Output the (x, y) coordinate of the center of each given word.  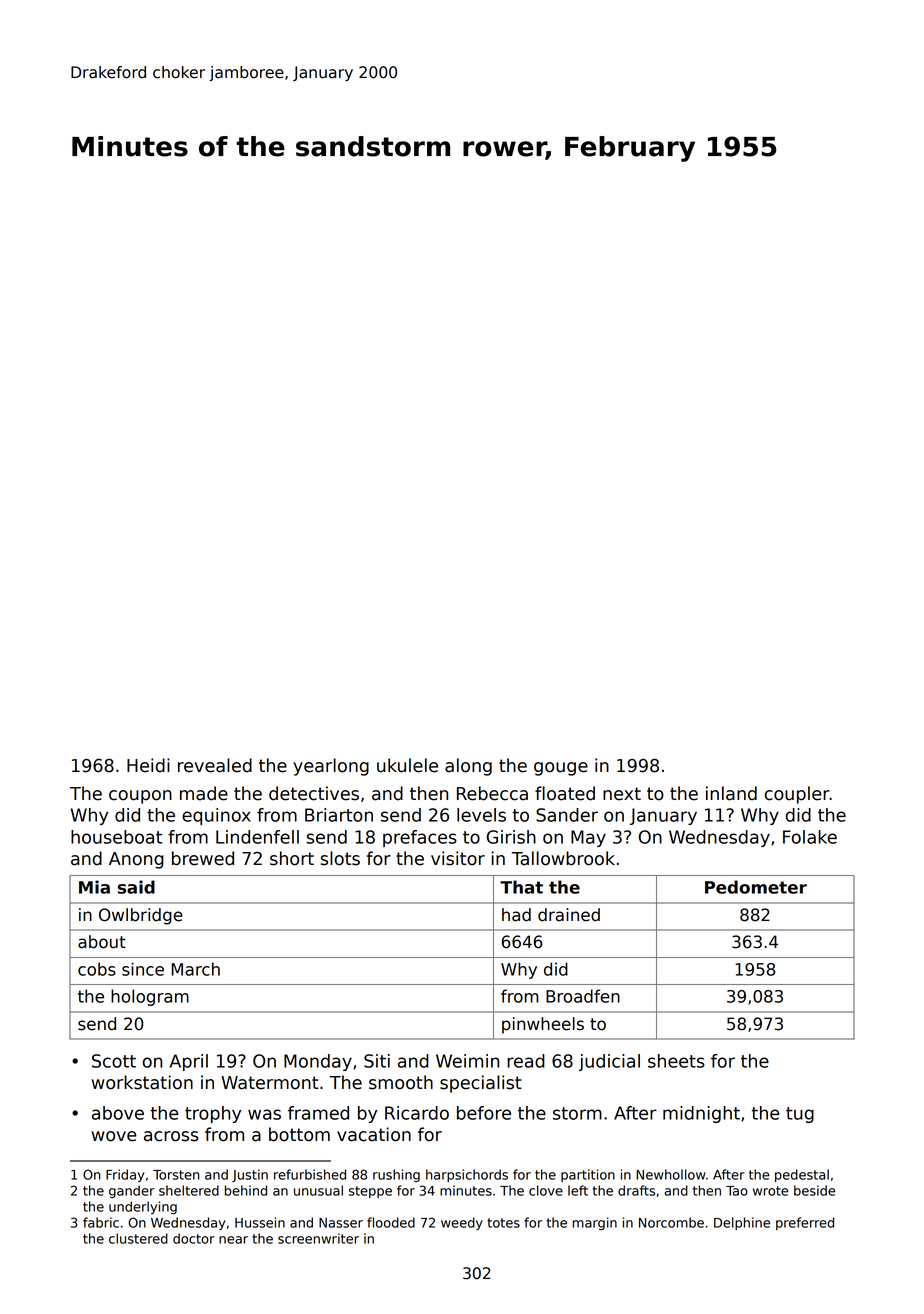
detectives (314, 793)
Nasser (341, 1223)
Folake (810, 837)
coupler (797, 795)
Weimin (467, 1061)
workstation (142, 1082)
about (102, 942)
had (516, 915)
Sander (567, 815)
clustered (138, 1238)
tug (800, 1115)
